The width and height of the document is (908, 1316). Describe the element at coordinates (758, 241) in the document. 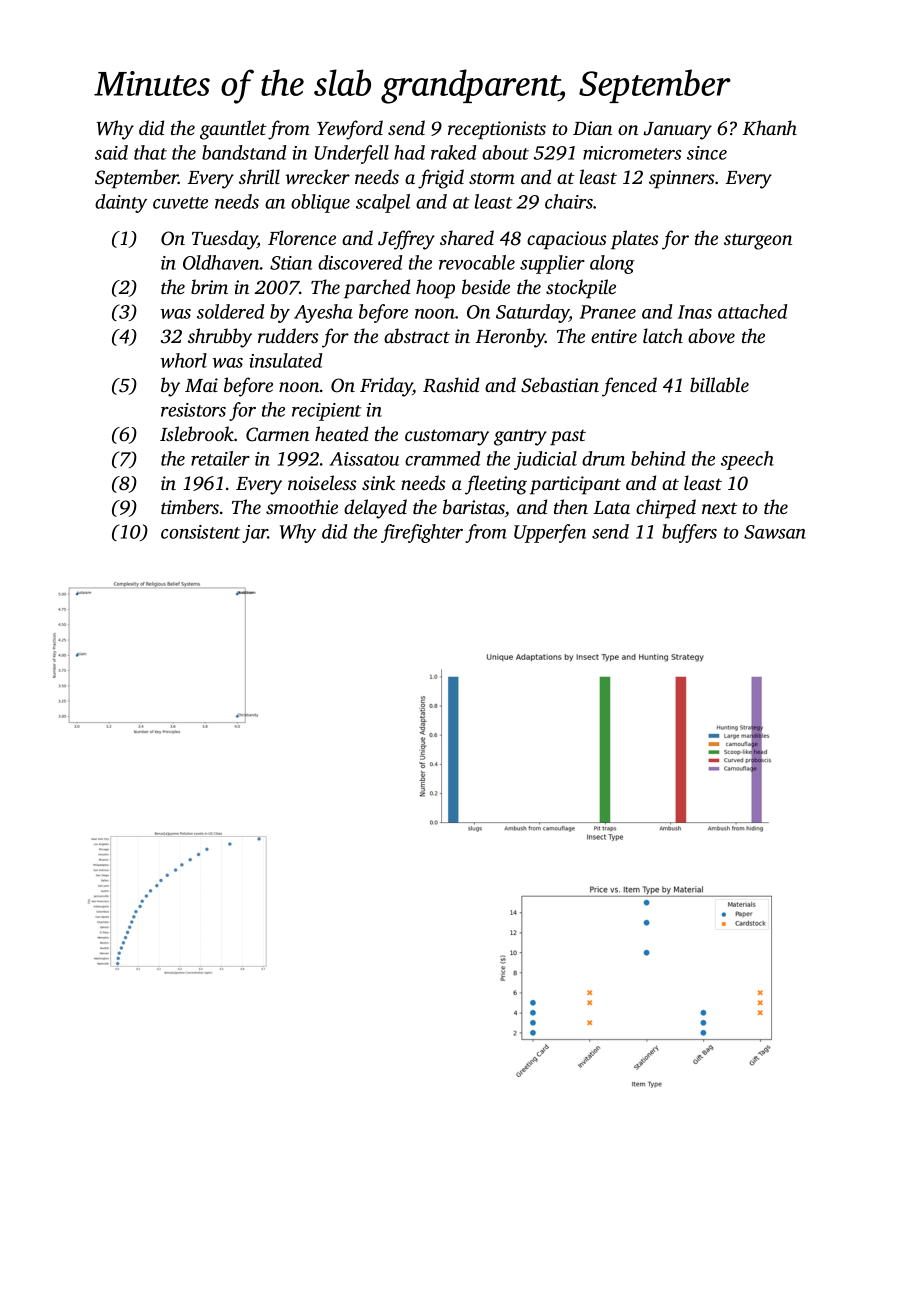

I see `sturgeon` at that location.
